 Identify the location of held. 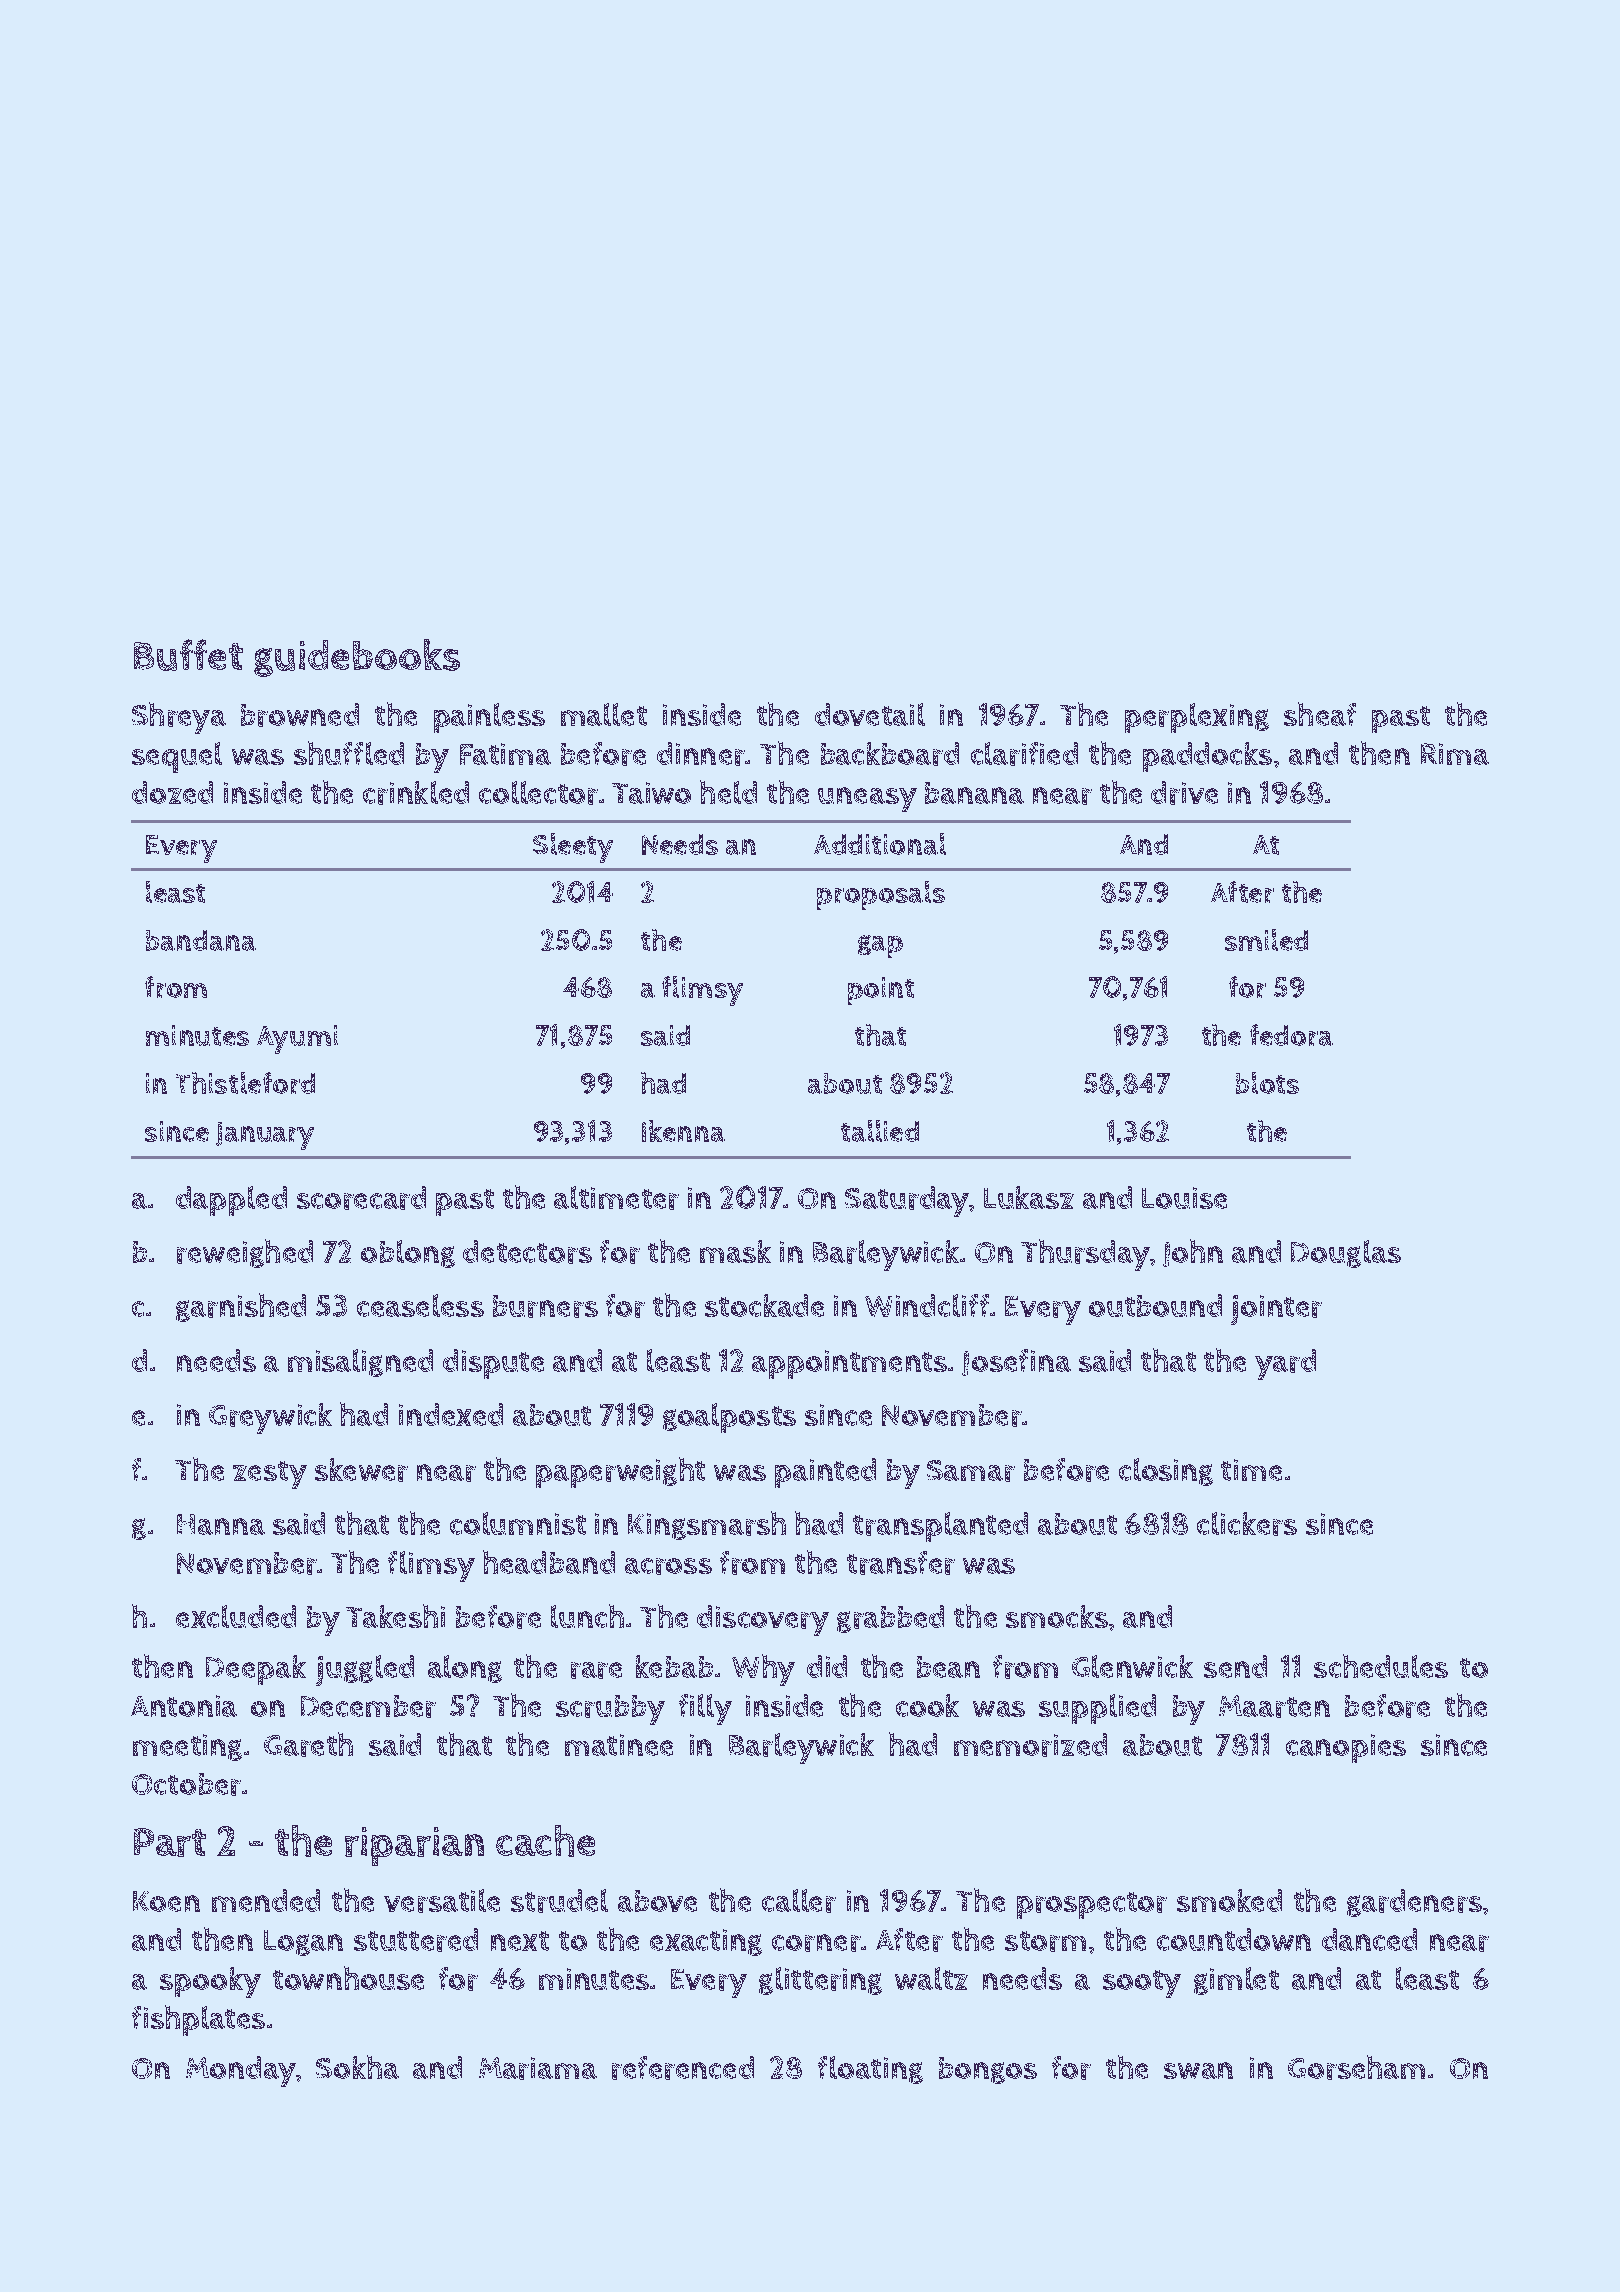
(728, 792).
